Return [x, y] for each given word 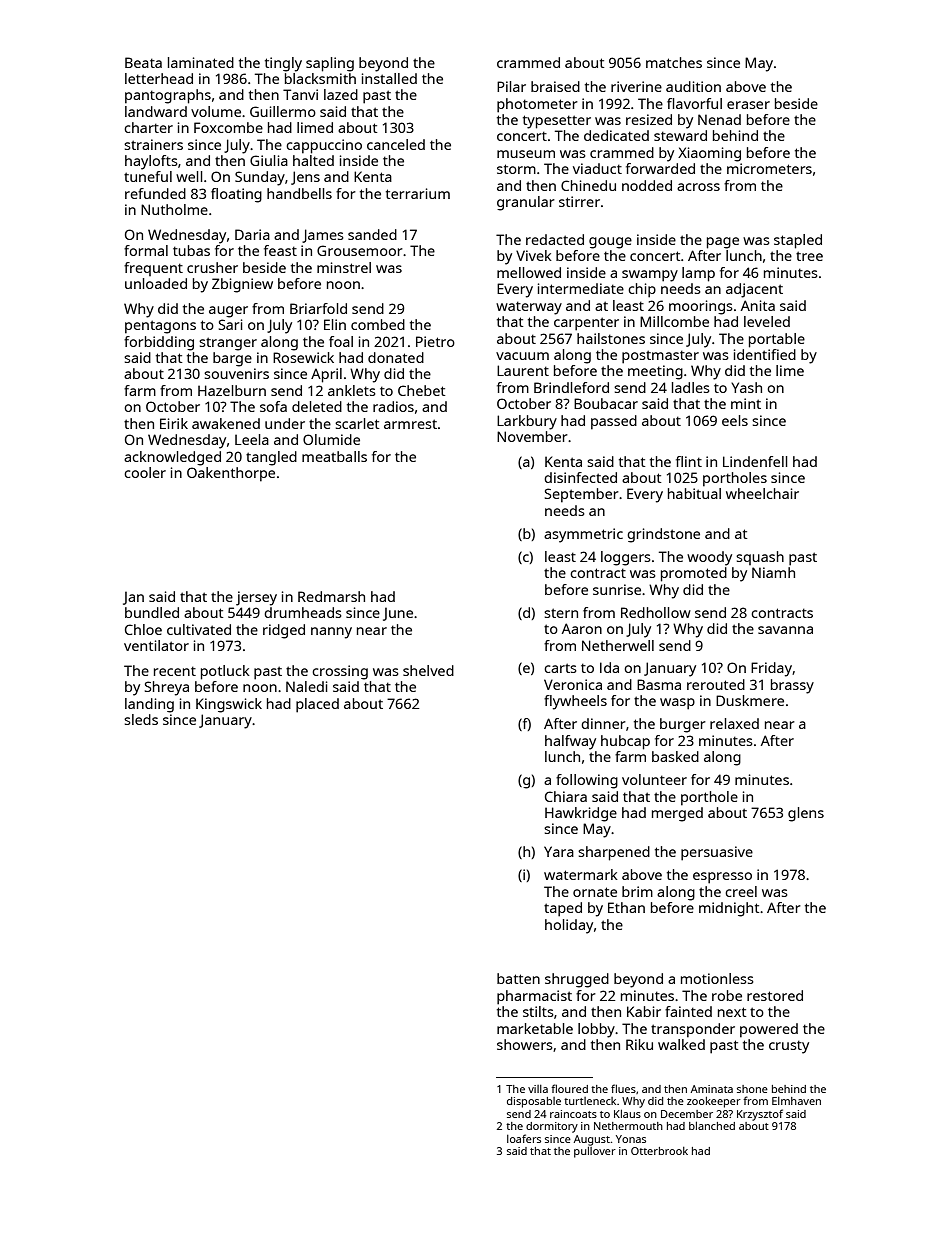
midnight [729, 909]
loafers [524, 1138]
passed [614, 422]
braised [555, 86]
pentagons [160, 327]
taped [563, 909]
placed [317, 705]
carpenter [586, 324]
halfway [570, 742]
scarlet [357, 423]
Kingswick [229, 705]
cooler [145, 472]
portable [777, 340]
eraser [748, 105]
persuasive [717, 853]
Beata [143, 62]
